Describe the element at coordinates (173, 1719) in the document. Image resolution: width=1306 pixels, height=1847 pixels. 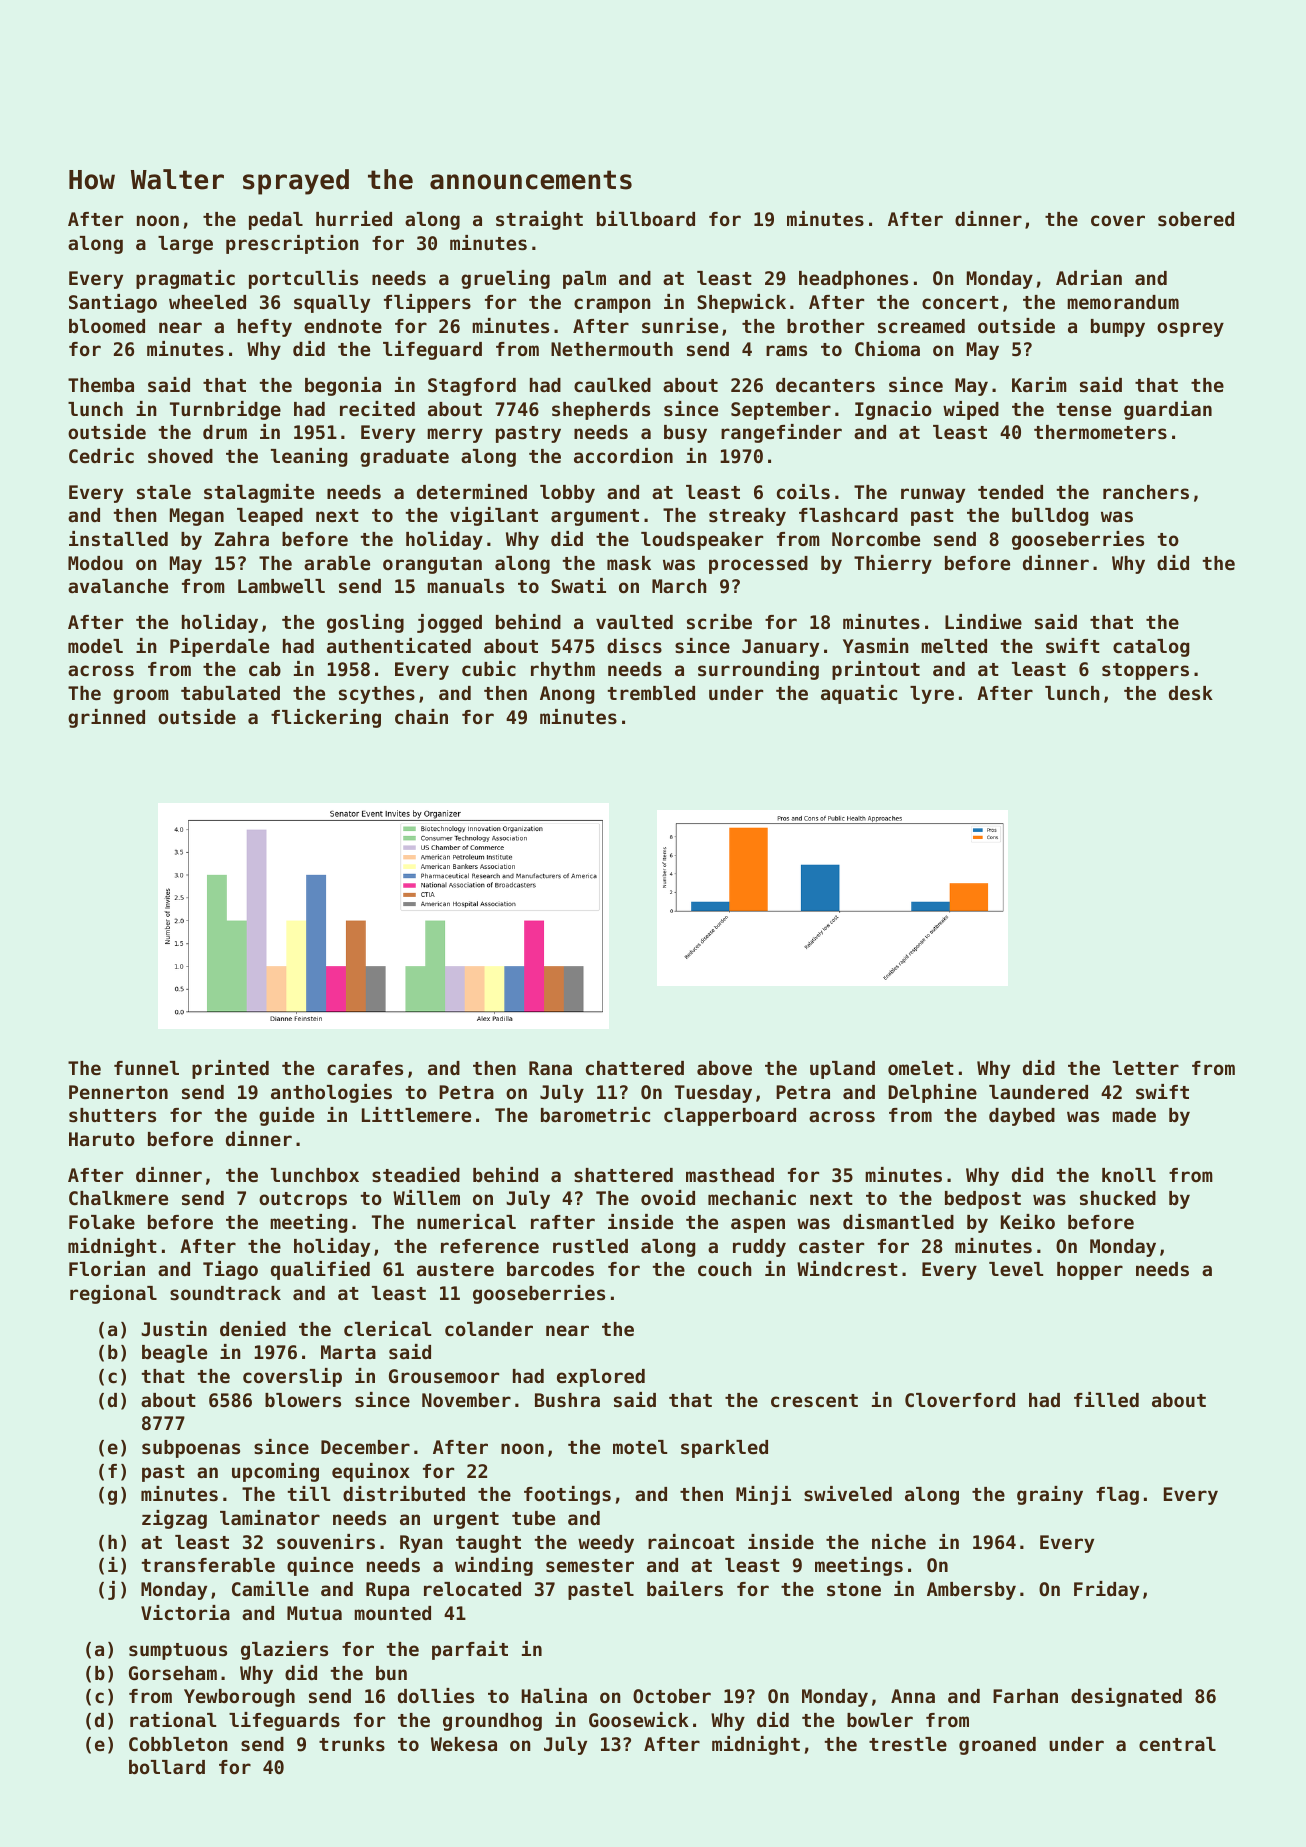
I see `rational` at that location.
